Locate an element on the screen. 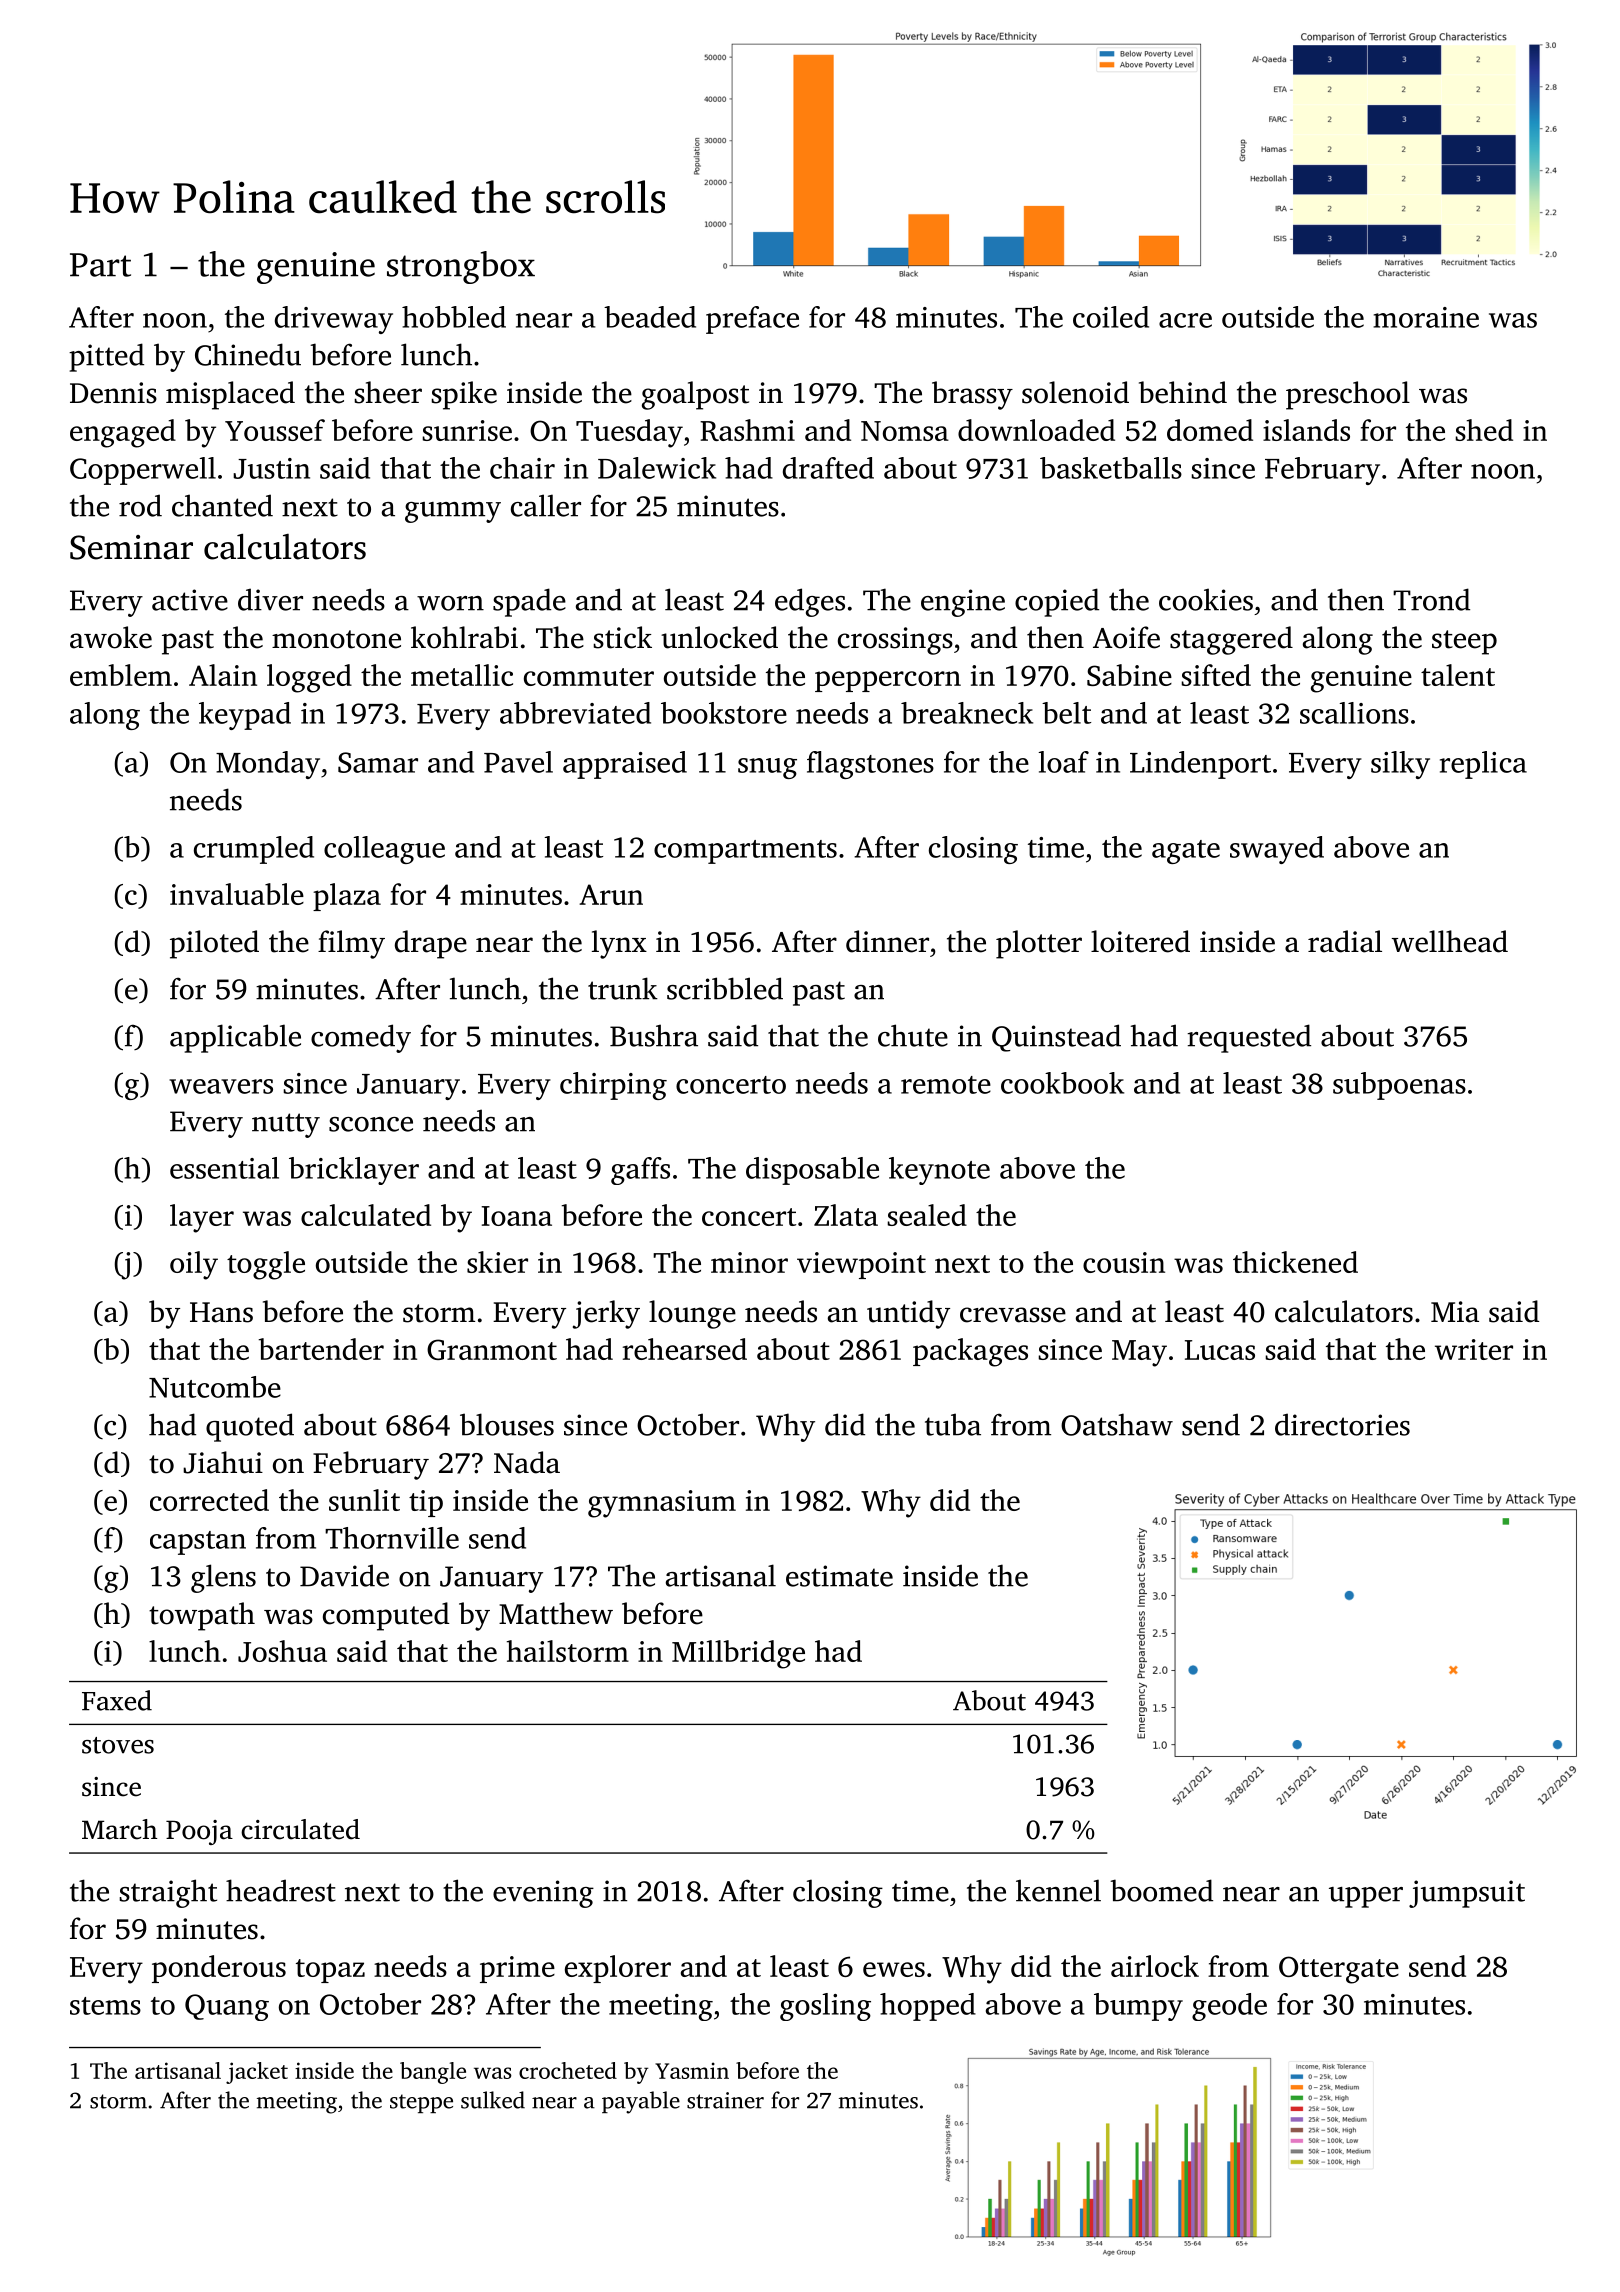  preschool is located at coordinates (1348, 395).
